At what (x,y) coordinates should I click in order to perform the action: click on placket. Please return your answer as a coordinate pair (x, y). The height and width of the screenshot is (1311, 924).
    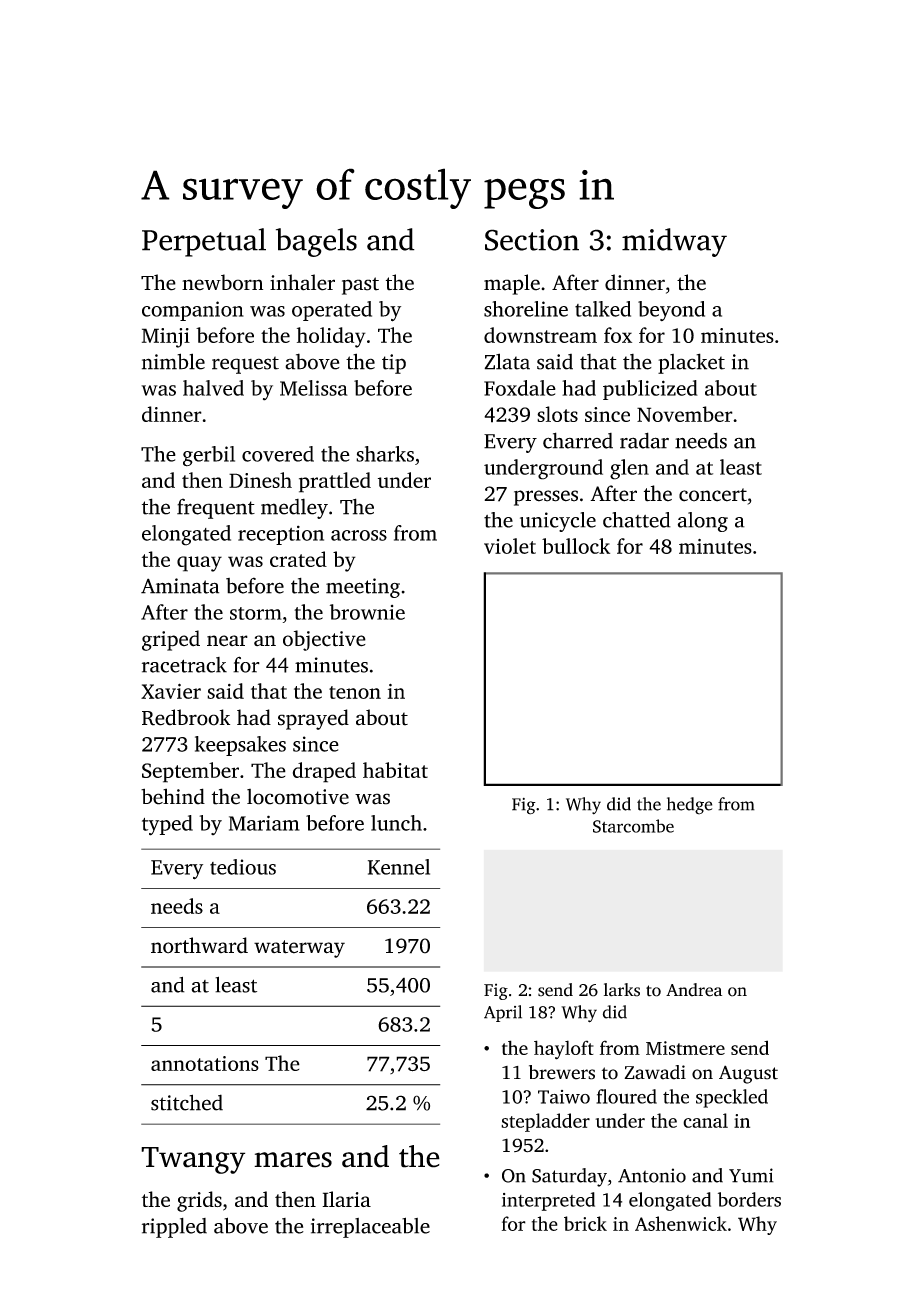
    Looking at the image, I should click on (691, 363).
